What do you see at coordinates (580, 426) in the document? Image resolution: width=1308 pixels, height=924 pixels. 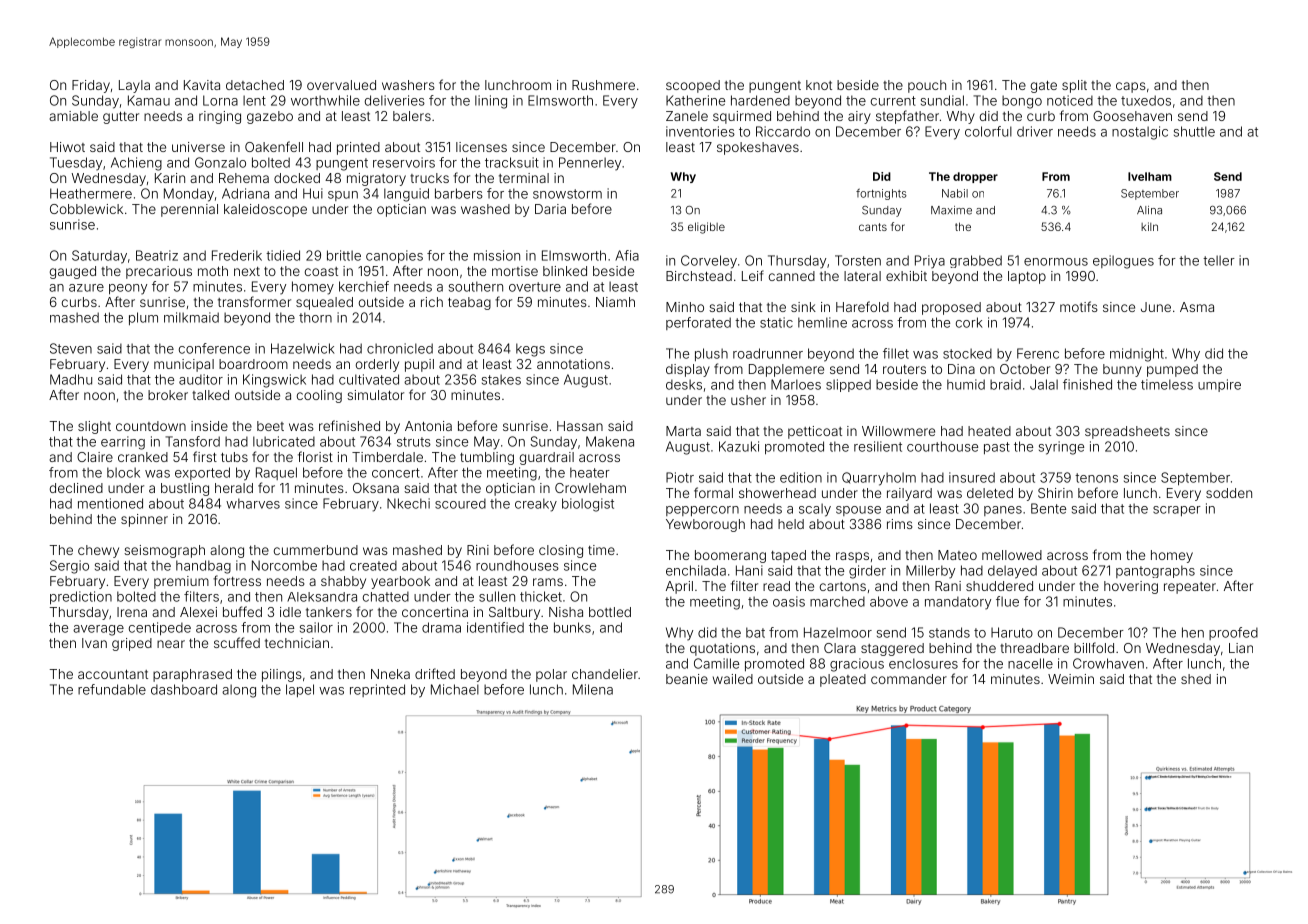 I see `Hassan` at bounding box center [580, 426].
